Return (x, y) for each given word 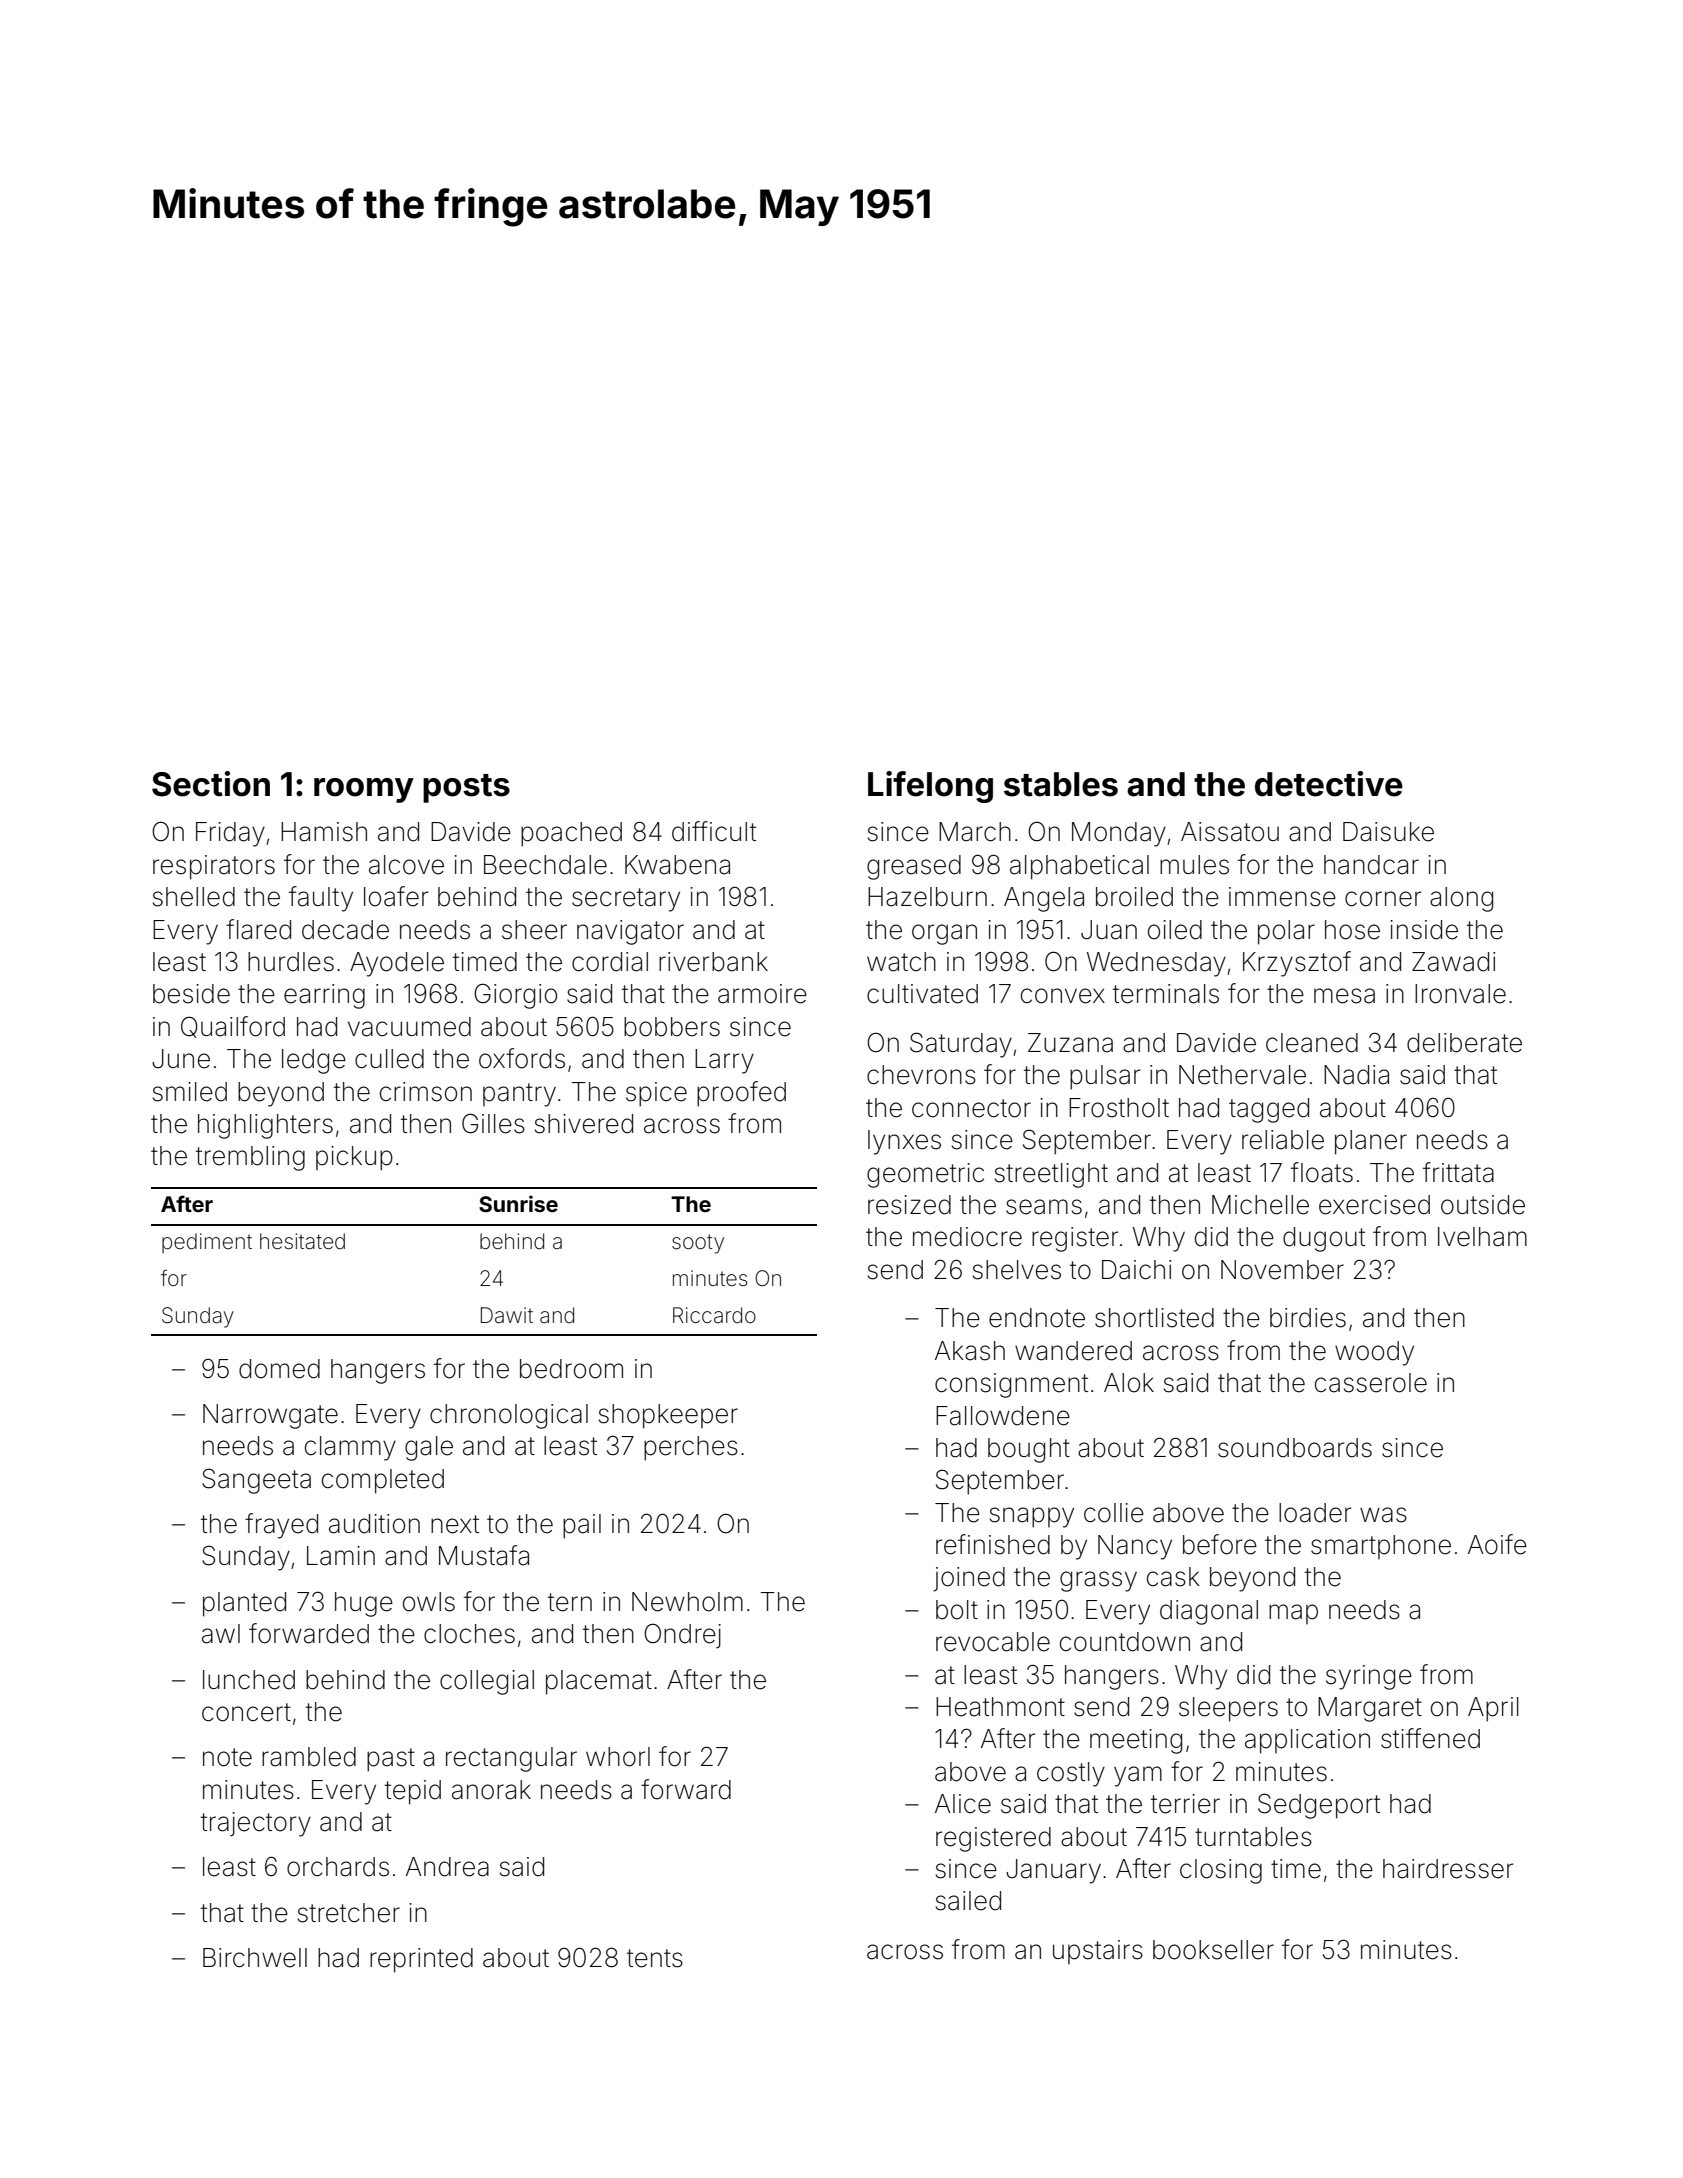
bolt (957, 1610)
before (1220, 1544)
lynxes (904, 1142)
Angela (1044, 899)
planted (244, 1604)
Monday (1119, 834)
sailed (968, 1901)
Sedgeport (1319, 1806)
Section (211, 784)
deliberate (1464, 1043)
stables (1061, 784)
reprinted (421, 1960)
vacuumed (409, 1027)
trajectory (256, 1824)
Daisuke (1388, 832)
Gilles (493, 1123)
